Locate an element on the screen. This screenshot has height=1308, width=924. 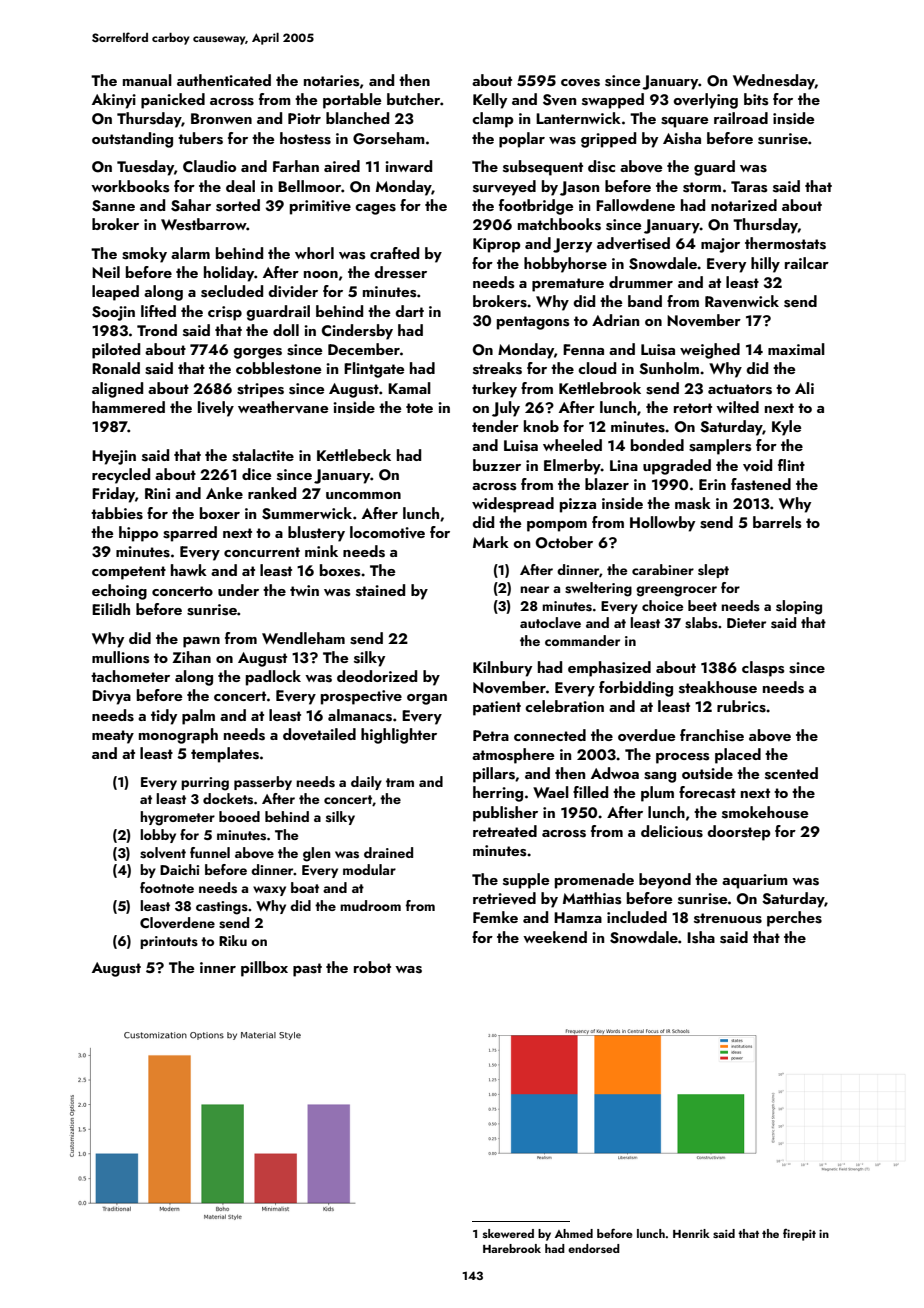
twin is located at coordinates (304, 590).
